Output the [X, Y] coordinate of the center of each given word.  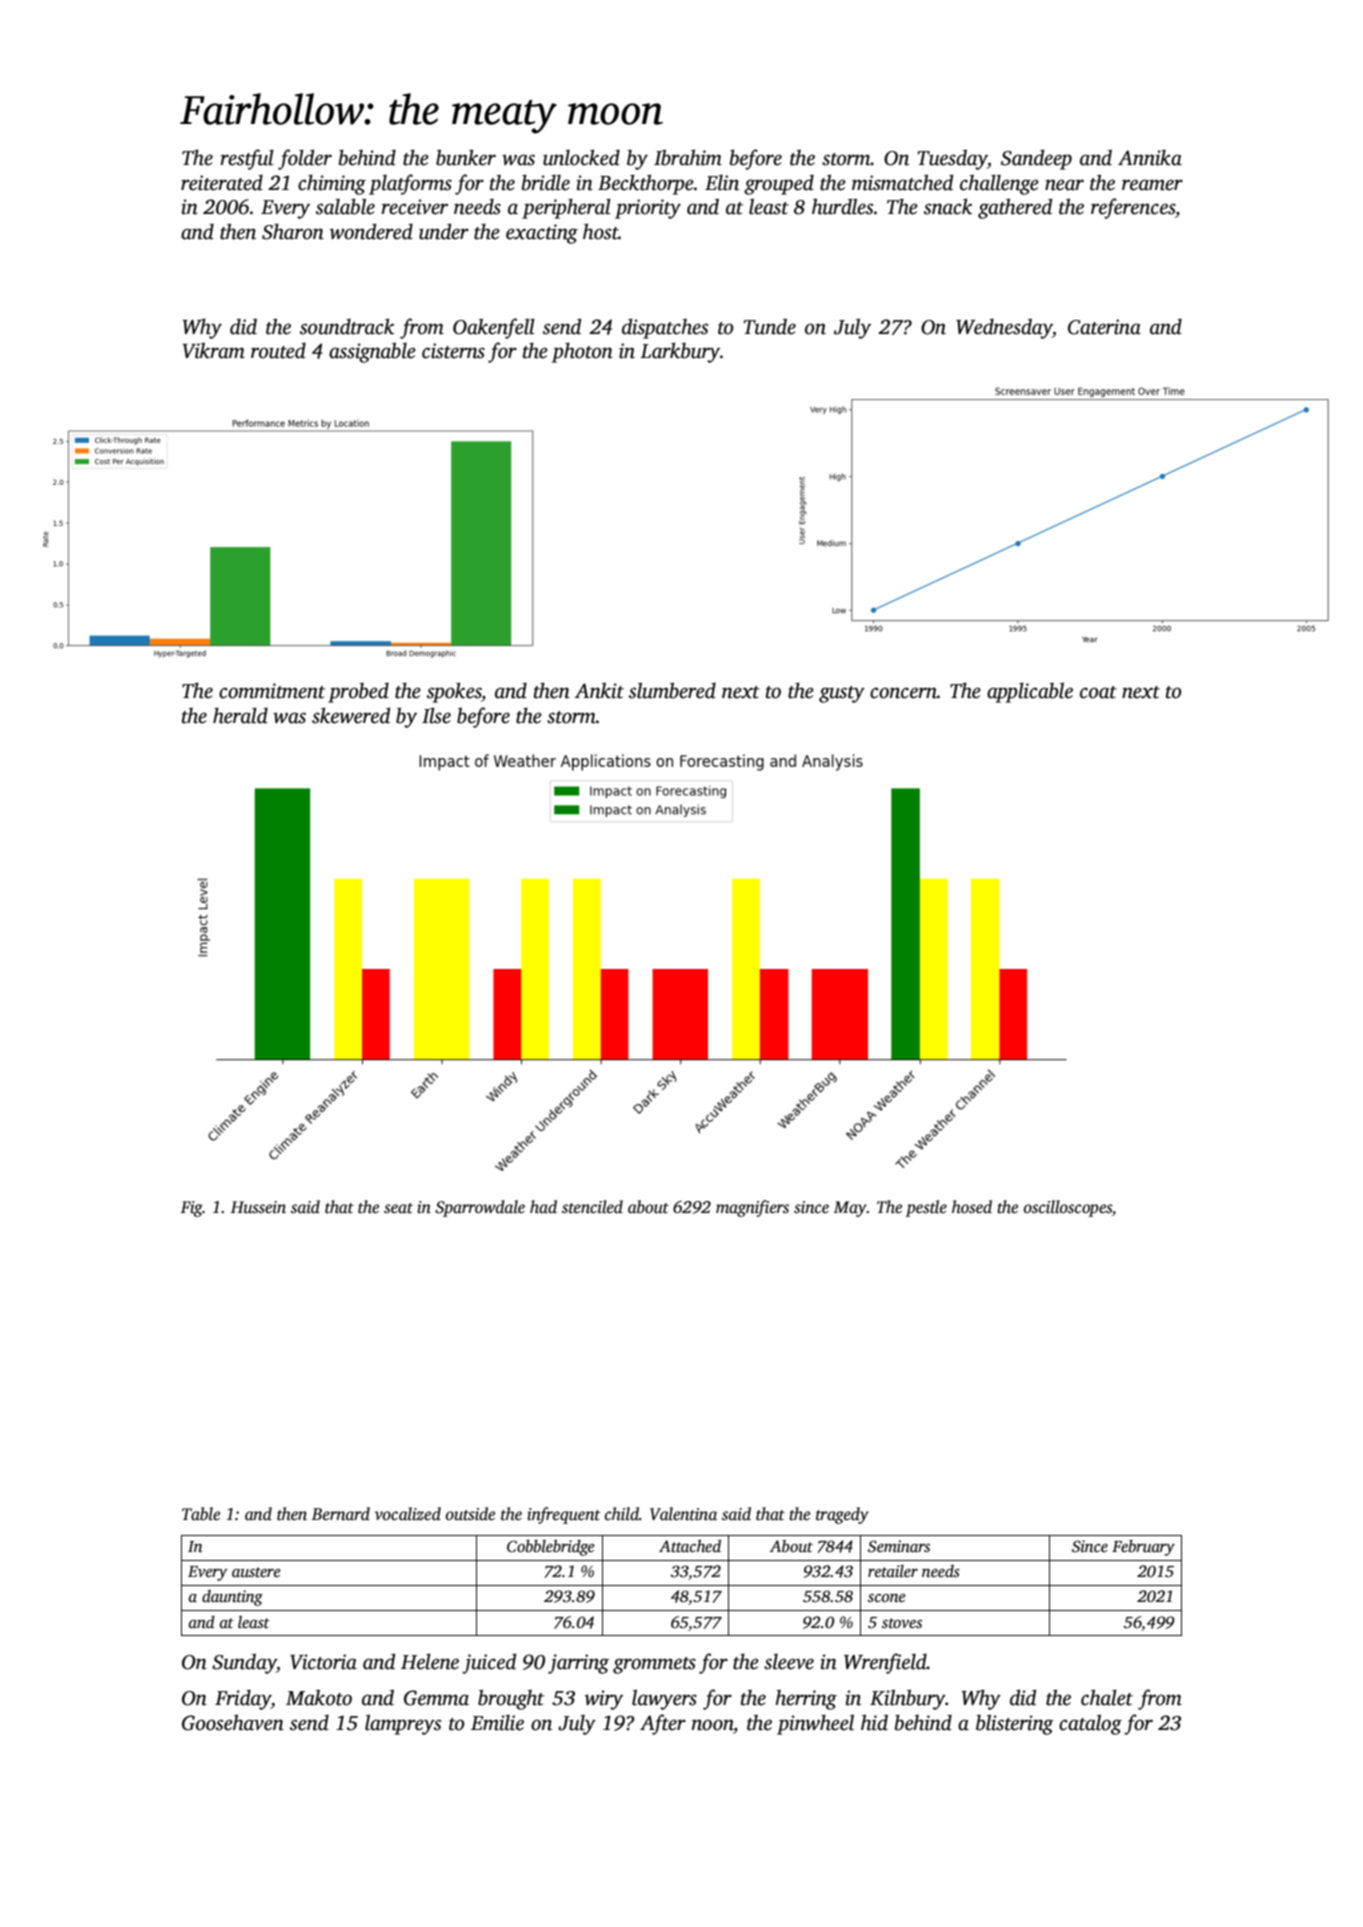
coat [1098, 692]
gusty [842, 694]
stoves [902, 1623]
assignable [372, 352]
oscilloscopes [1068, 1208]
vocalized [408, 1514]
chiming [332, 184]
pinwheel [815, 1724]
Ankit [599, 691]
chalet [1107, 1697]
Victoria [323, 1662]
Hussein [258, 1207]
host [601, 231]
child [622, 1514]
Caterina [1104, 327]
